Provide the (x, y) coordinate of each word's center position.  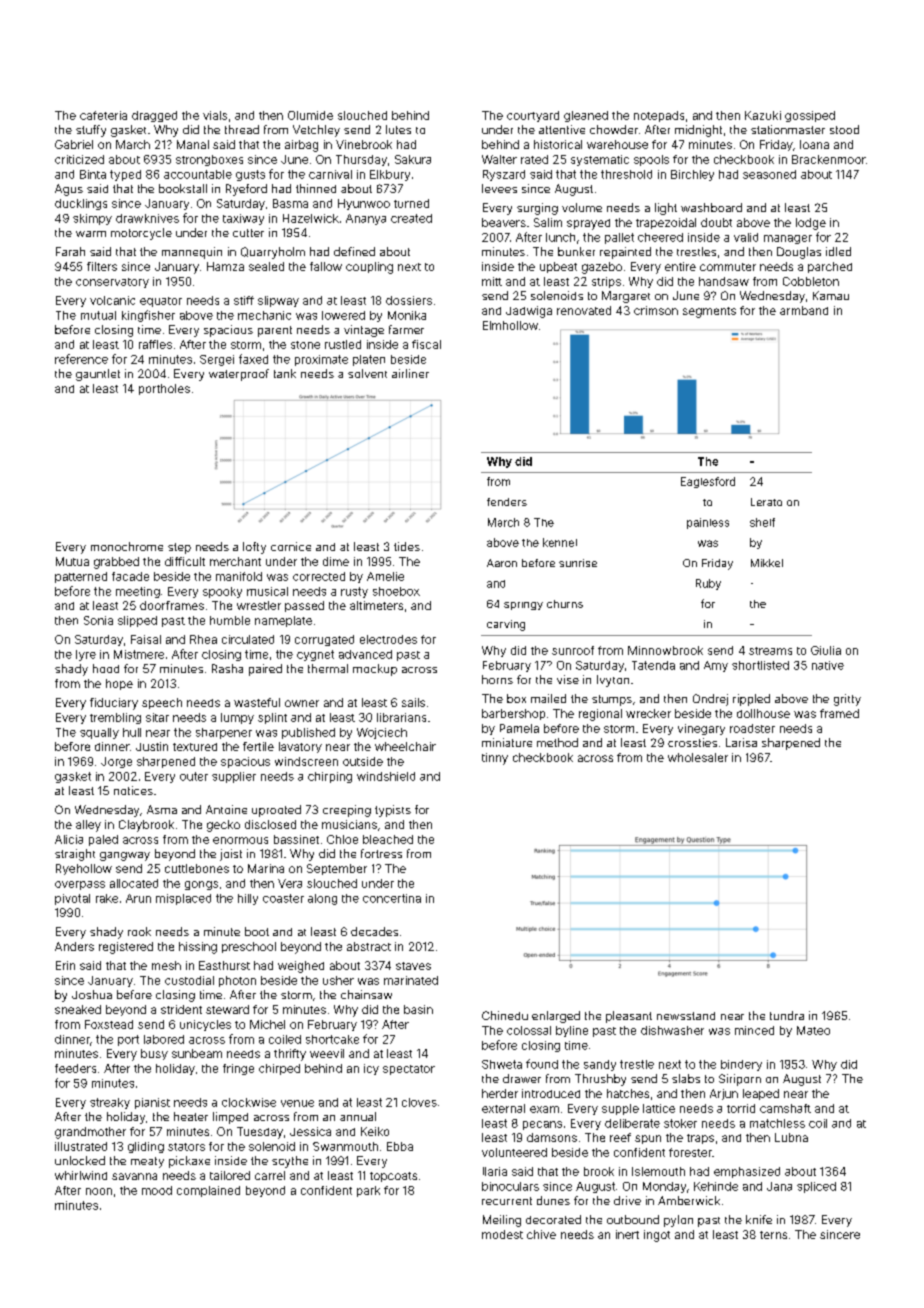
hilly (248, 899)
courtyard (533, 116)
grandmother (90, 1133)
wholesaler (698, 757)
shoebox (396, 591)
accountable (198, 174)
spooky (222, 592)
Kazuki (763, 115)
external (503, 1108)
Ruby (708, 584)
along (322, 899)
